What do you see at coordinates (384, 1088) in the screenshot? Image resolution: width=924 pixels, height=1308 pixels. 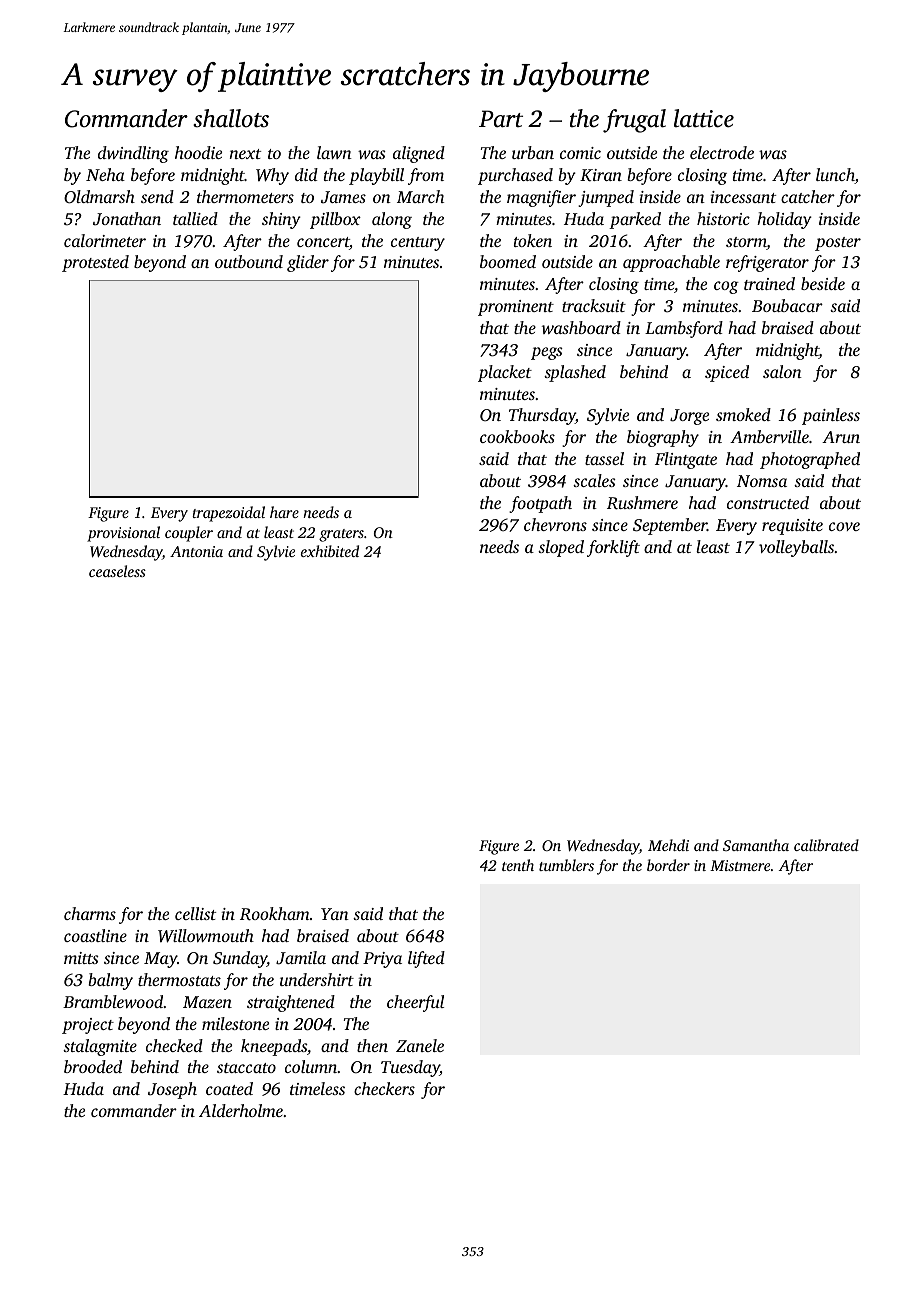 I see `checkers` at bounding box center [384, 1088].
